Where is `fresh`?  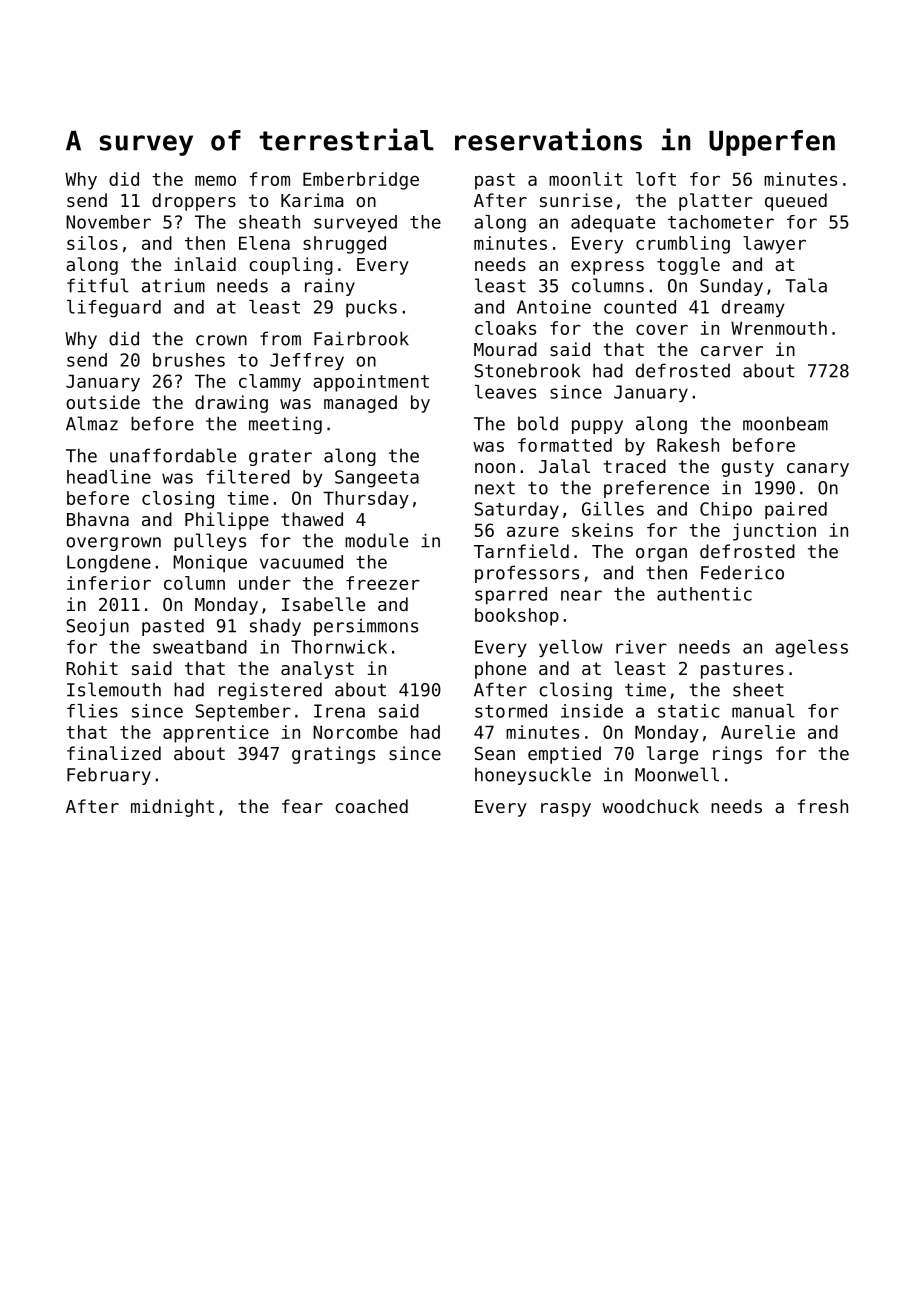
fresh is located at coordinates (823, 806).
